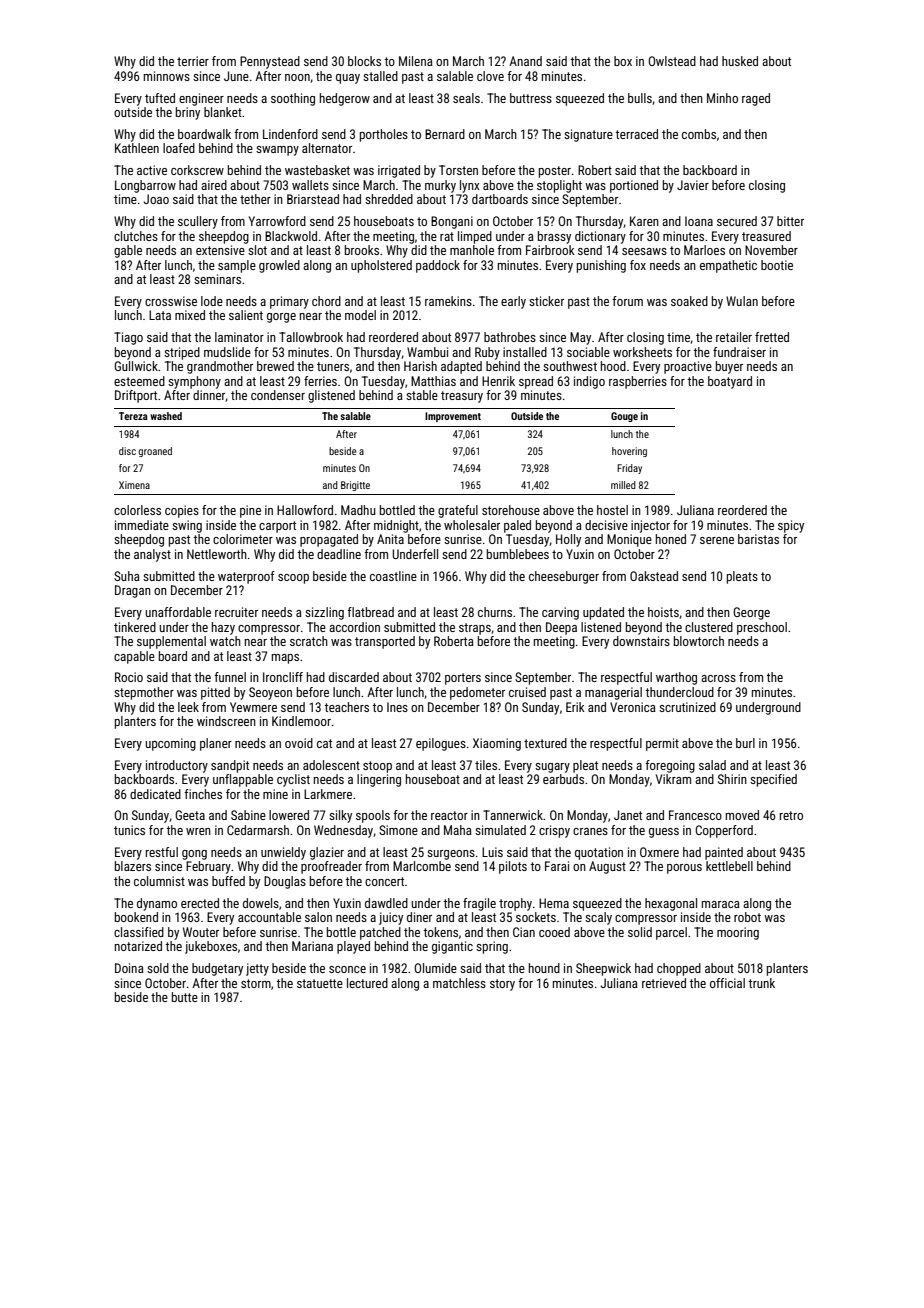  What do you see at coordinates (791, 526) in the image?
I see `spicy` at bounding box center [791, 526].
